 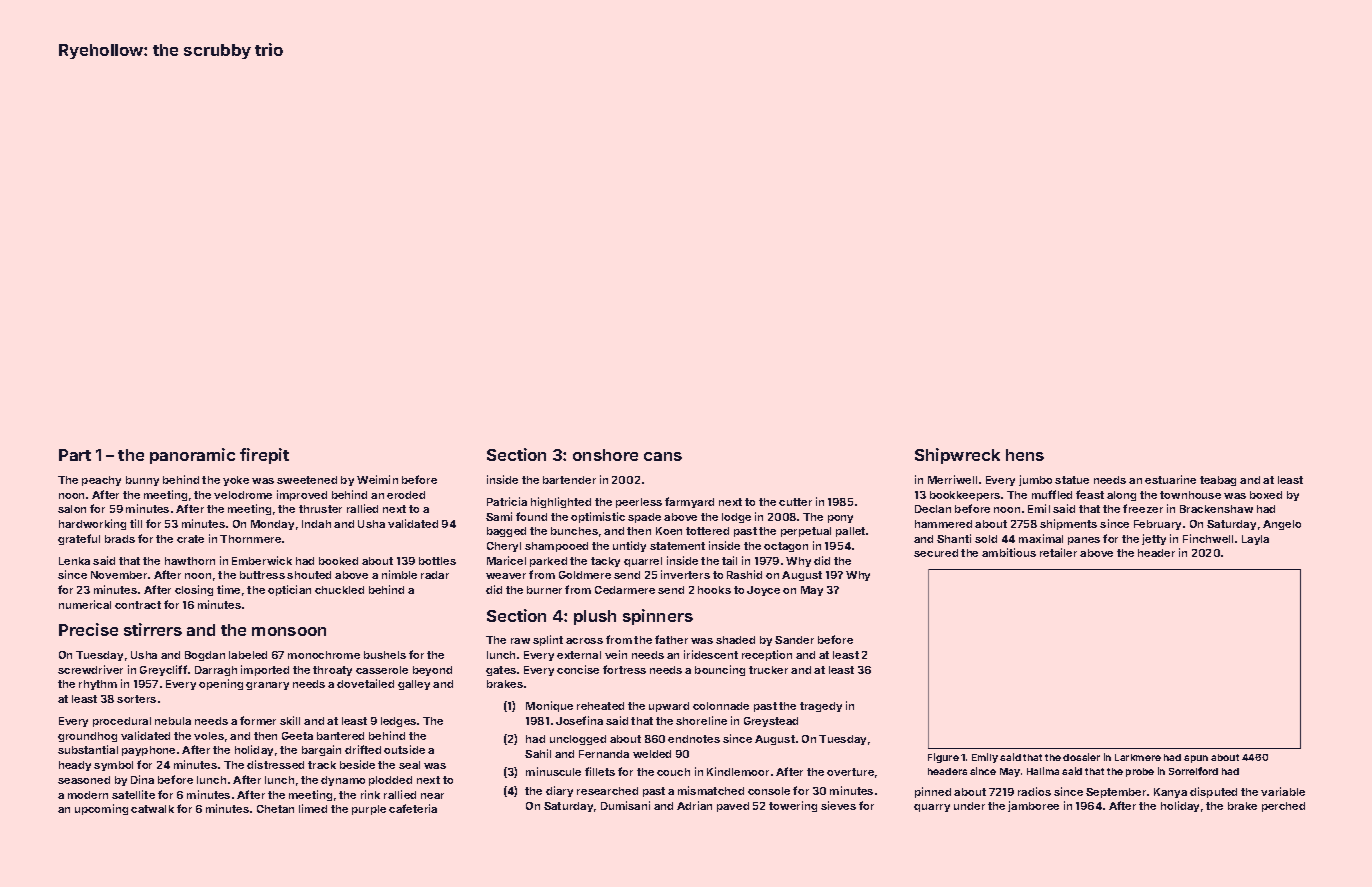 What do you see at coordinates (122, 722) in the screenshot?
I see `procedural` at bounding box center [122, 722].
